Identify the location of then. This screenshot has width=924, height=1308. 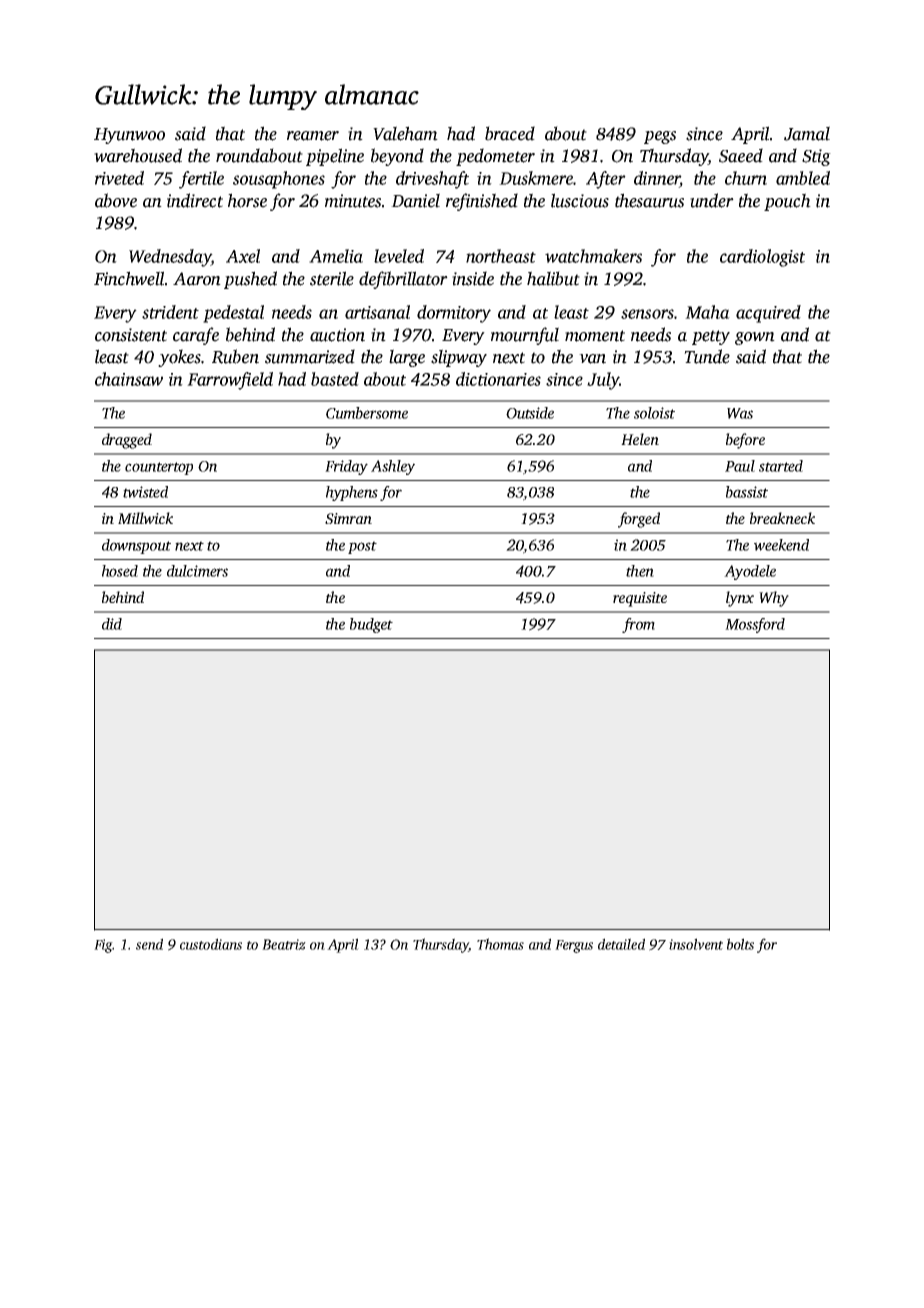
(640, 571).
